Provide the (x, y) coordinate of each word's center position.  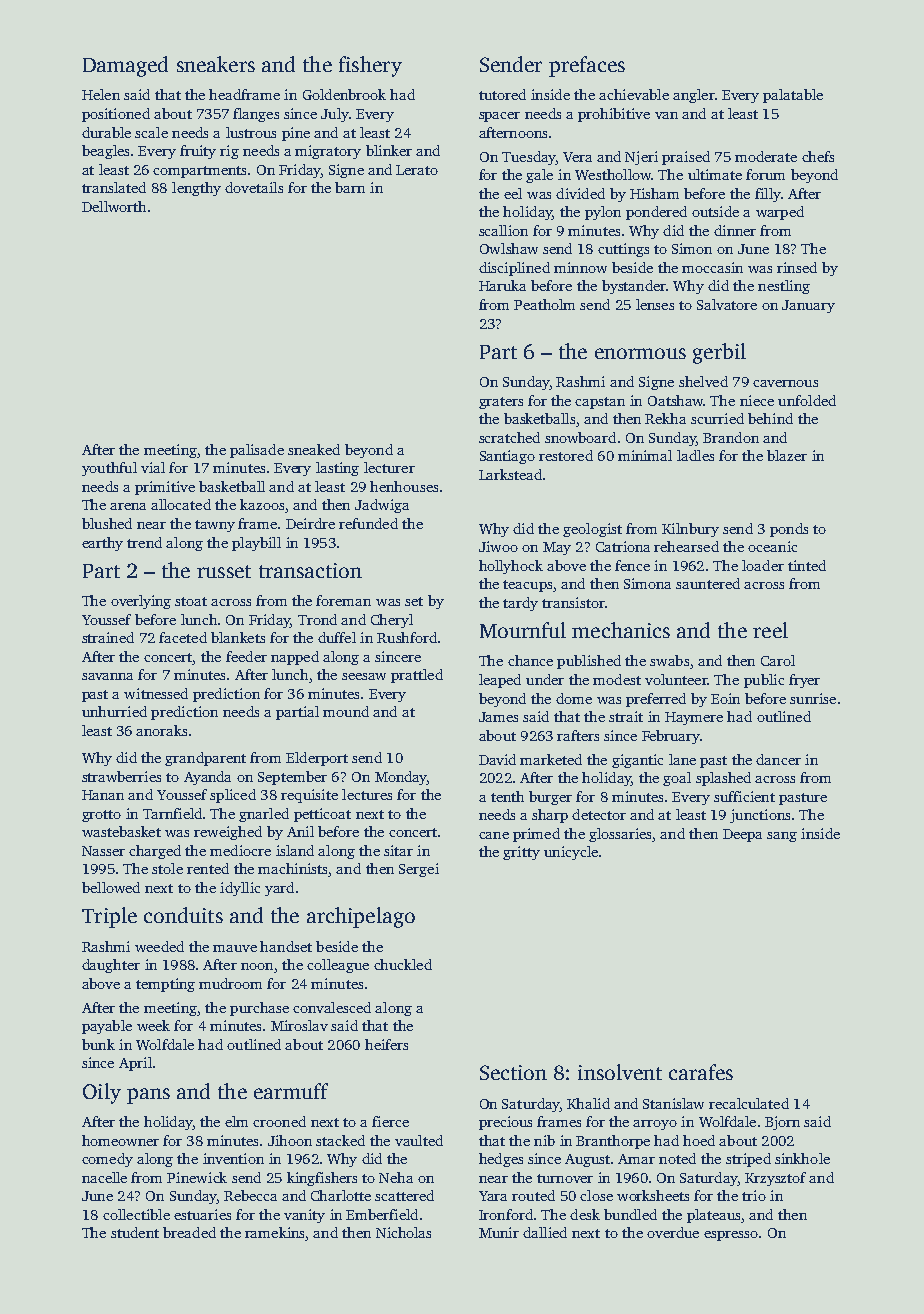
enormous (640, 353)
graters (501, 403)
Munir (499, 1232)
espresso (731, 1236)
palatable (793, 96)
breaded (189, 1232)
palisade (257, 451)
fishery (370, 66)
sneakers (216, 64)
